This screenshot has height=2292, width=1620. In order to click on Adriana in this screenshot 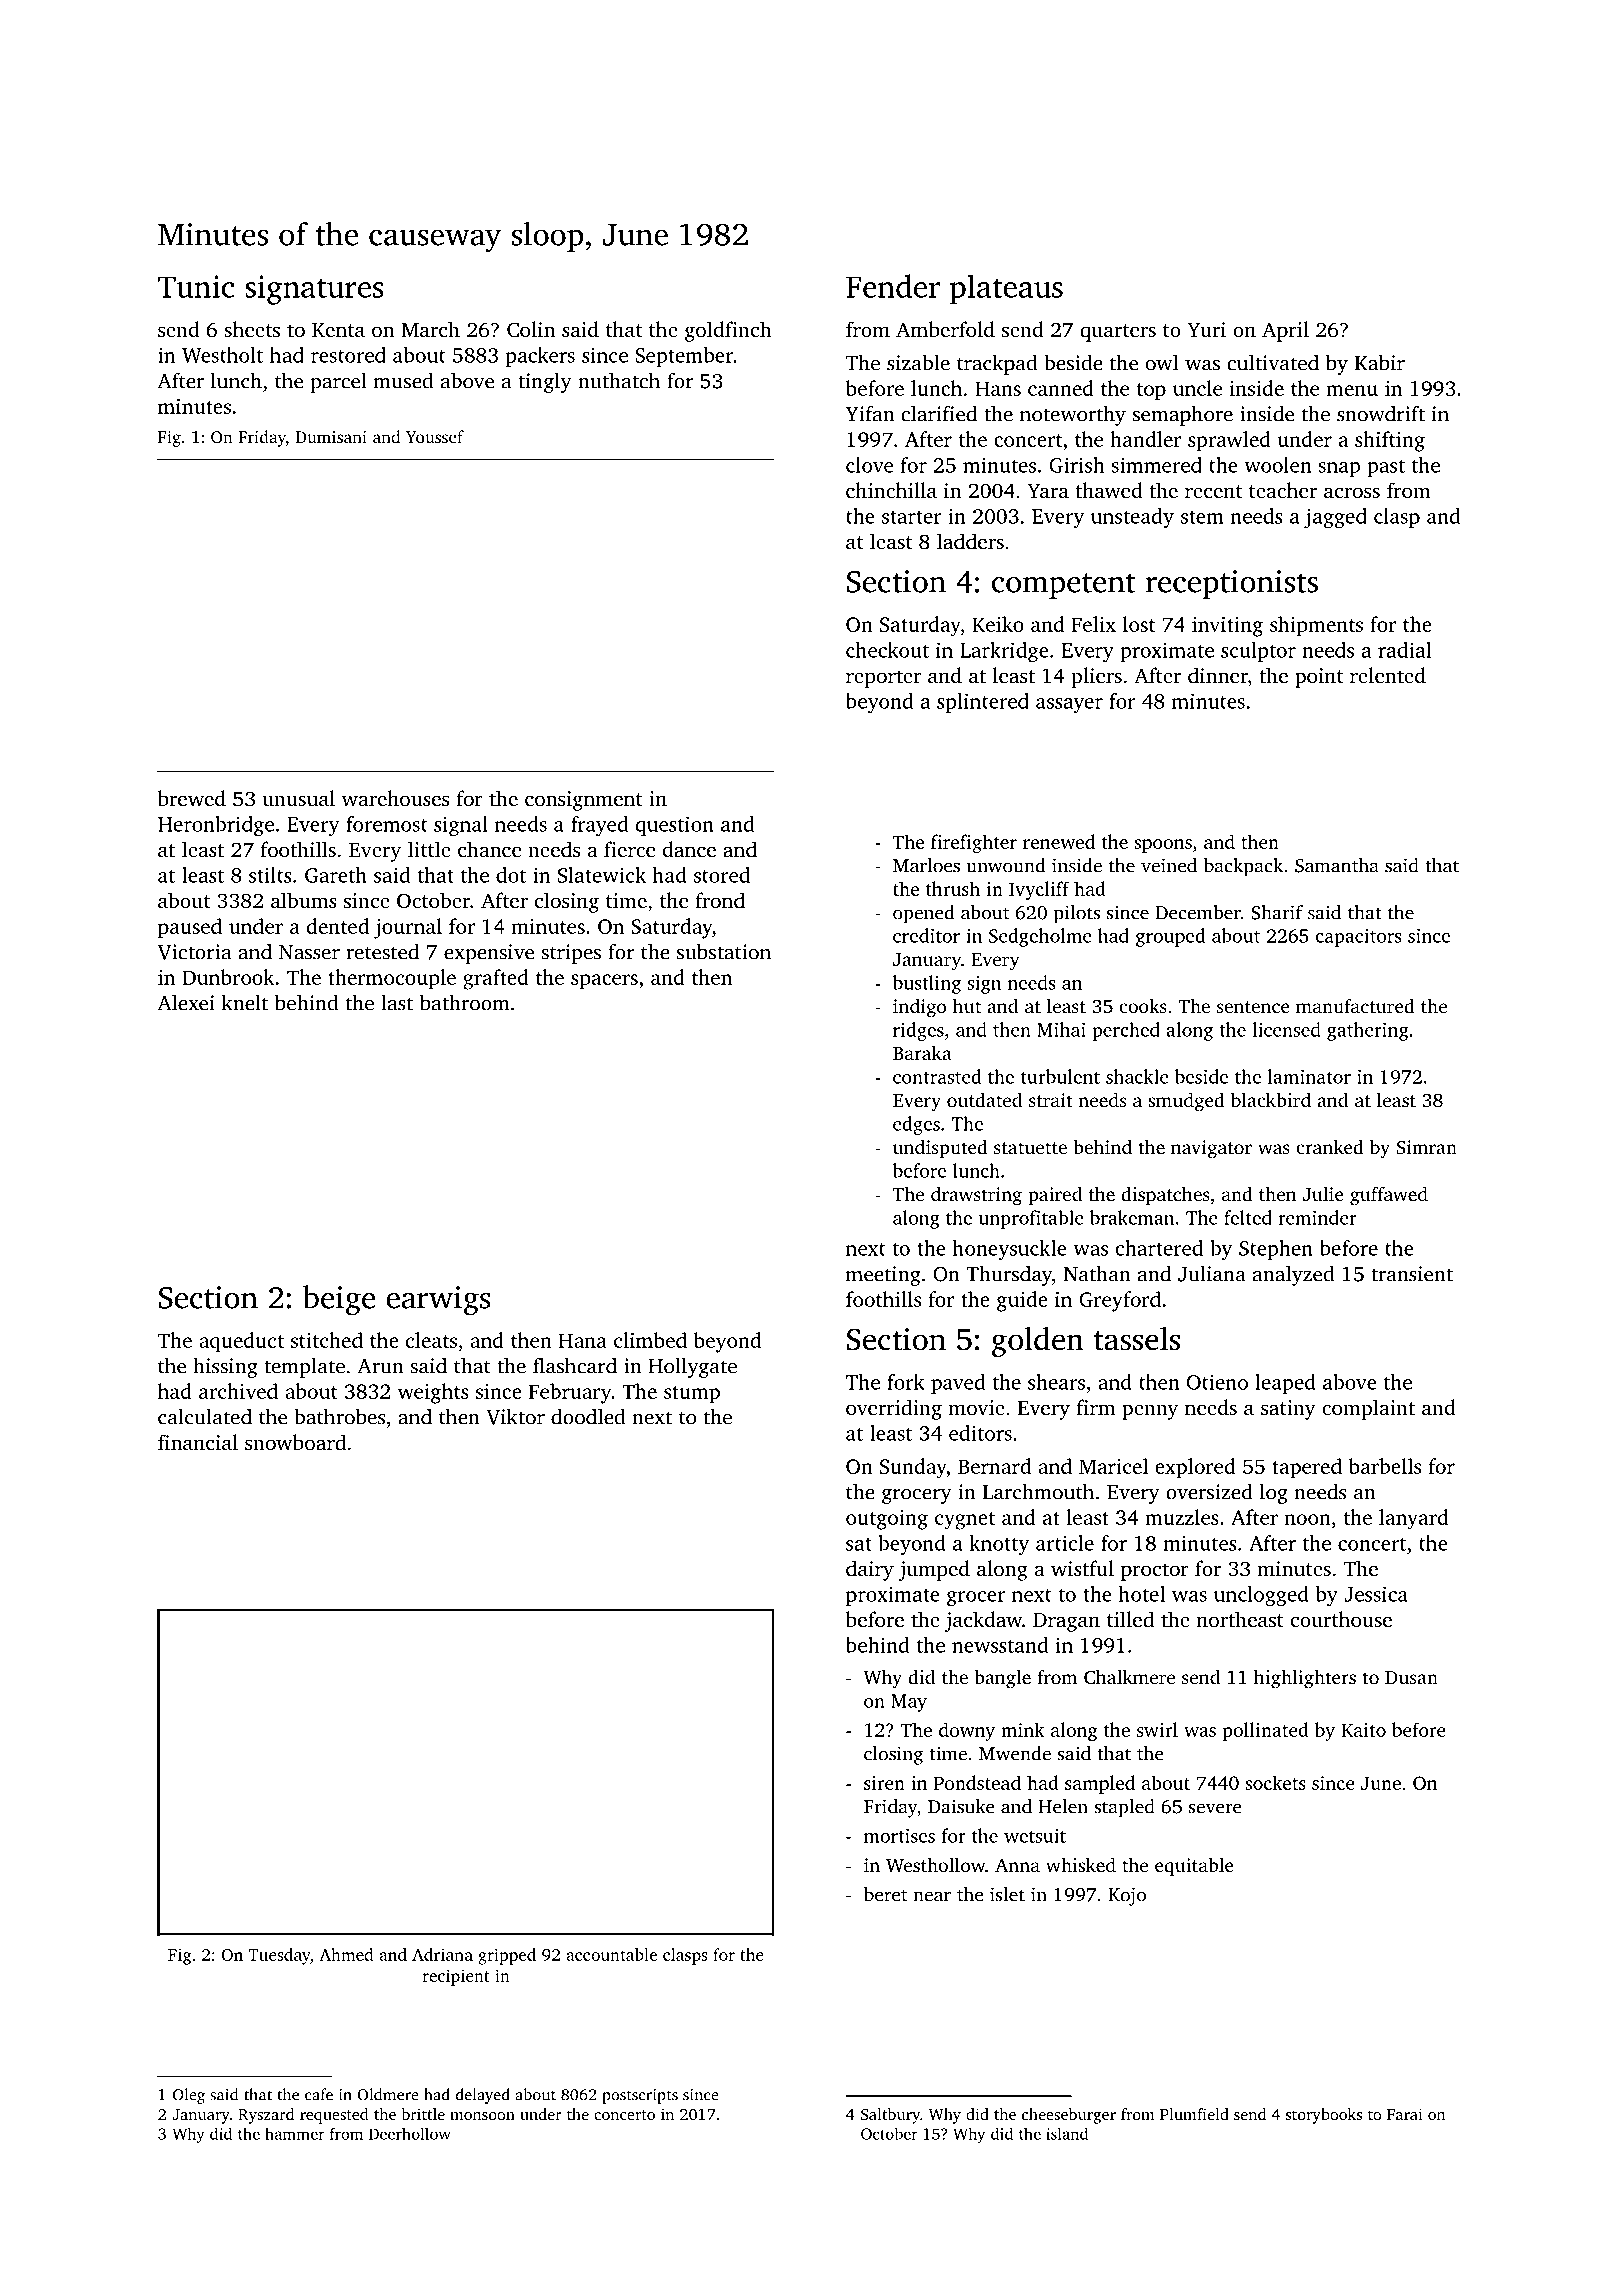, I will do `click(442, 1954)`.
